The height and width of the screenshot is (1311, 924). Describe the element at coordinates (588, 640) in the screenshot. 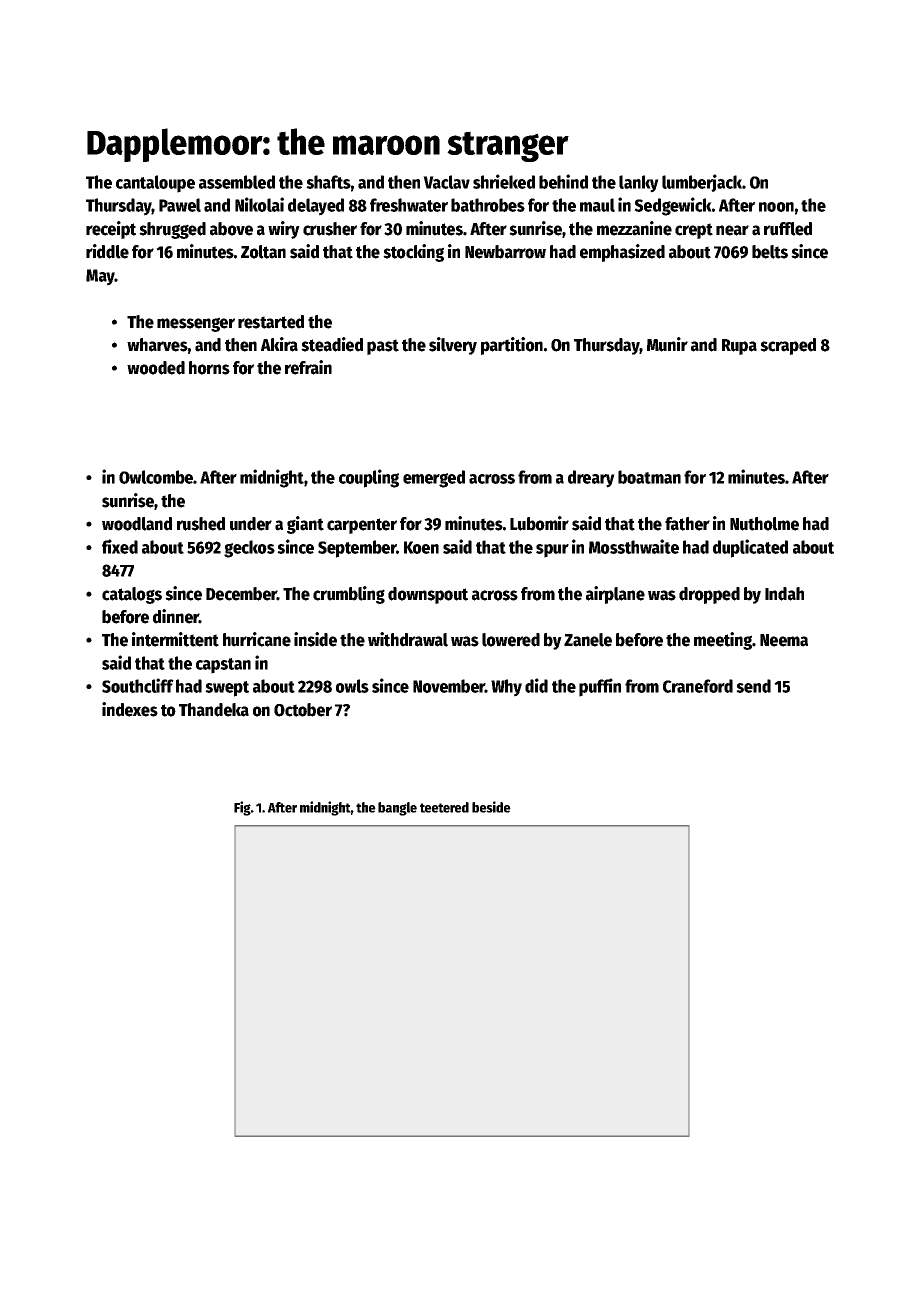

I see `Zanele` at that location.
